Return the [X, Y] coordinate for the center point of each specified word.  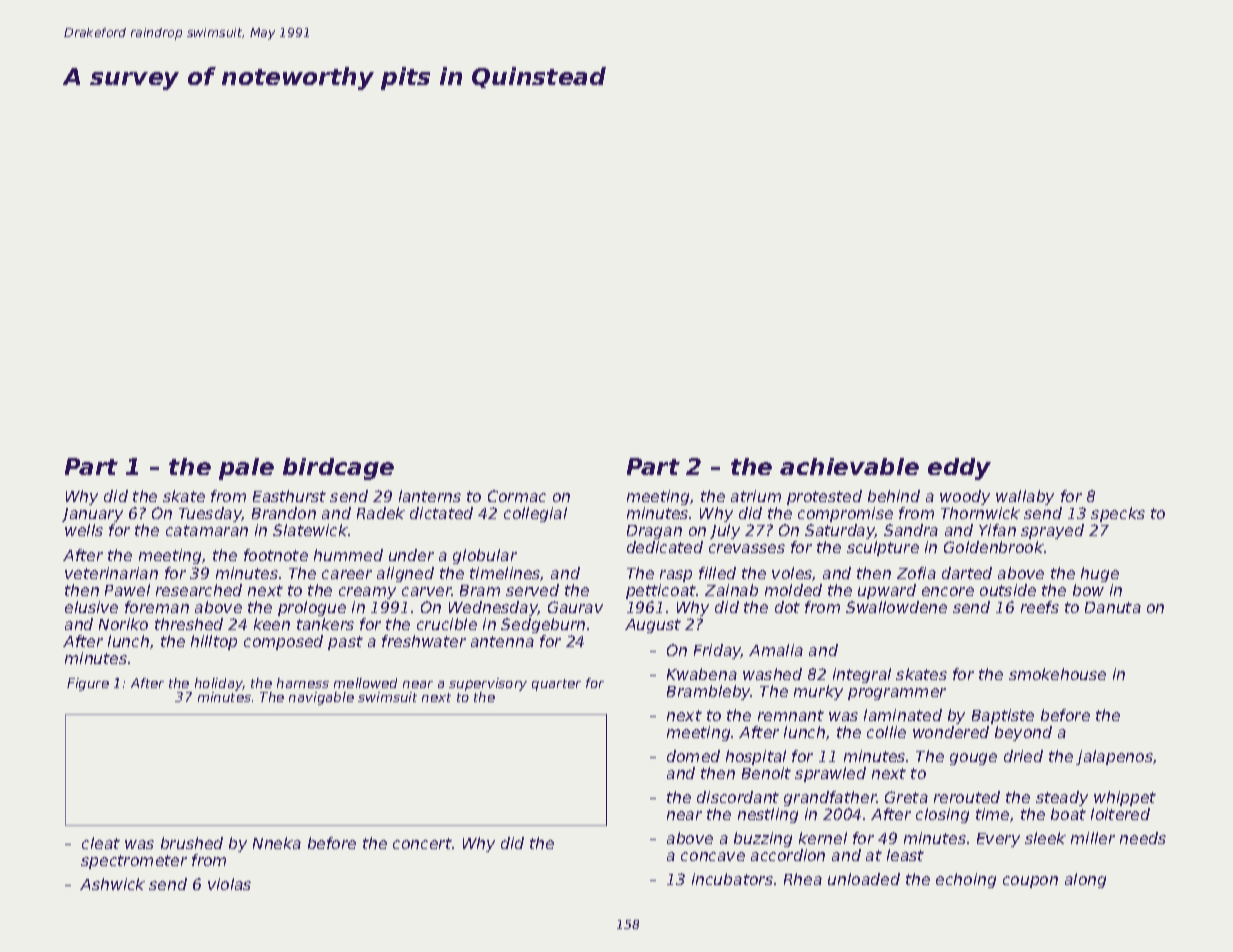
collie [886, 732]
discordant [738, 797]
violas [229, 884]
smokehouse [1057, 674]
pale [246, 469]
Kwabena [702, 674]
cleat [101, 843]
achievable [849, 466]
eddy [959, 469]
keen [272, 624]
